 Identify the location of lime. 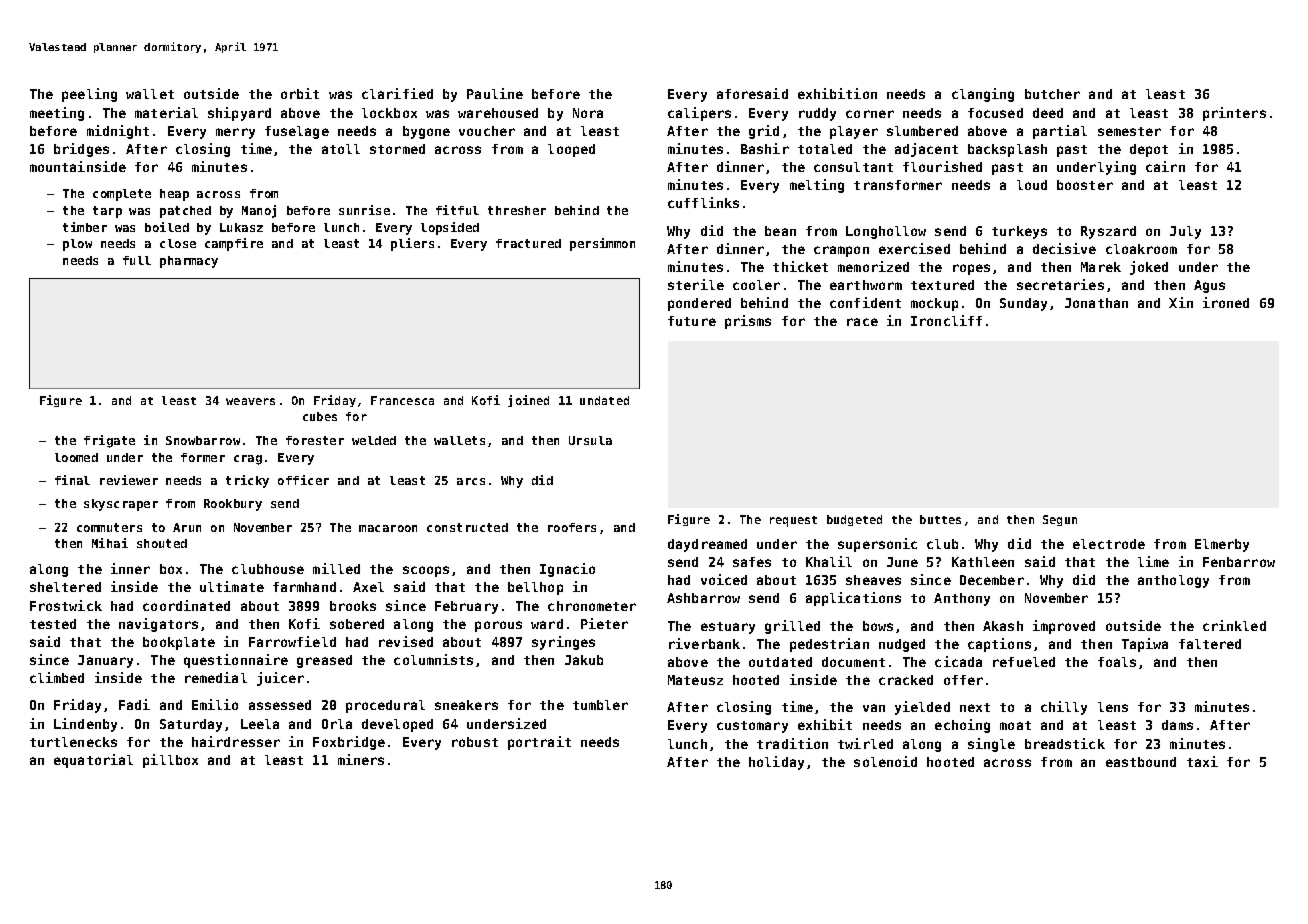
(1153, 561).
